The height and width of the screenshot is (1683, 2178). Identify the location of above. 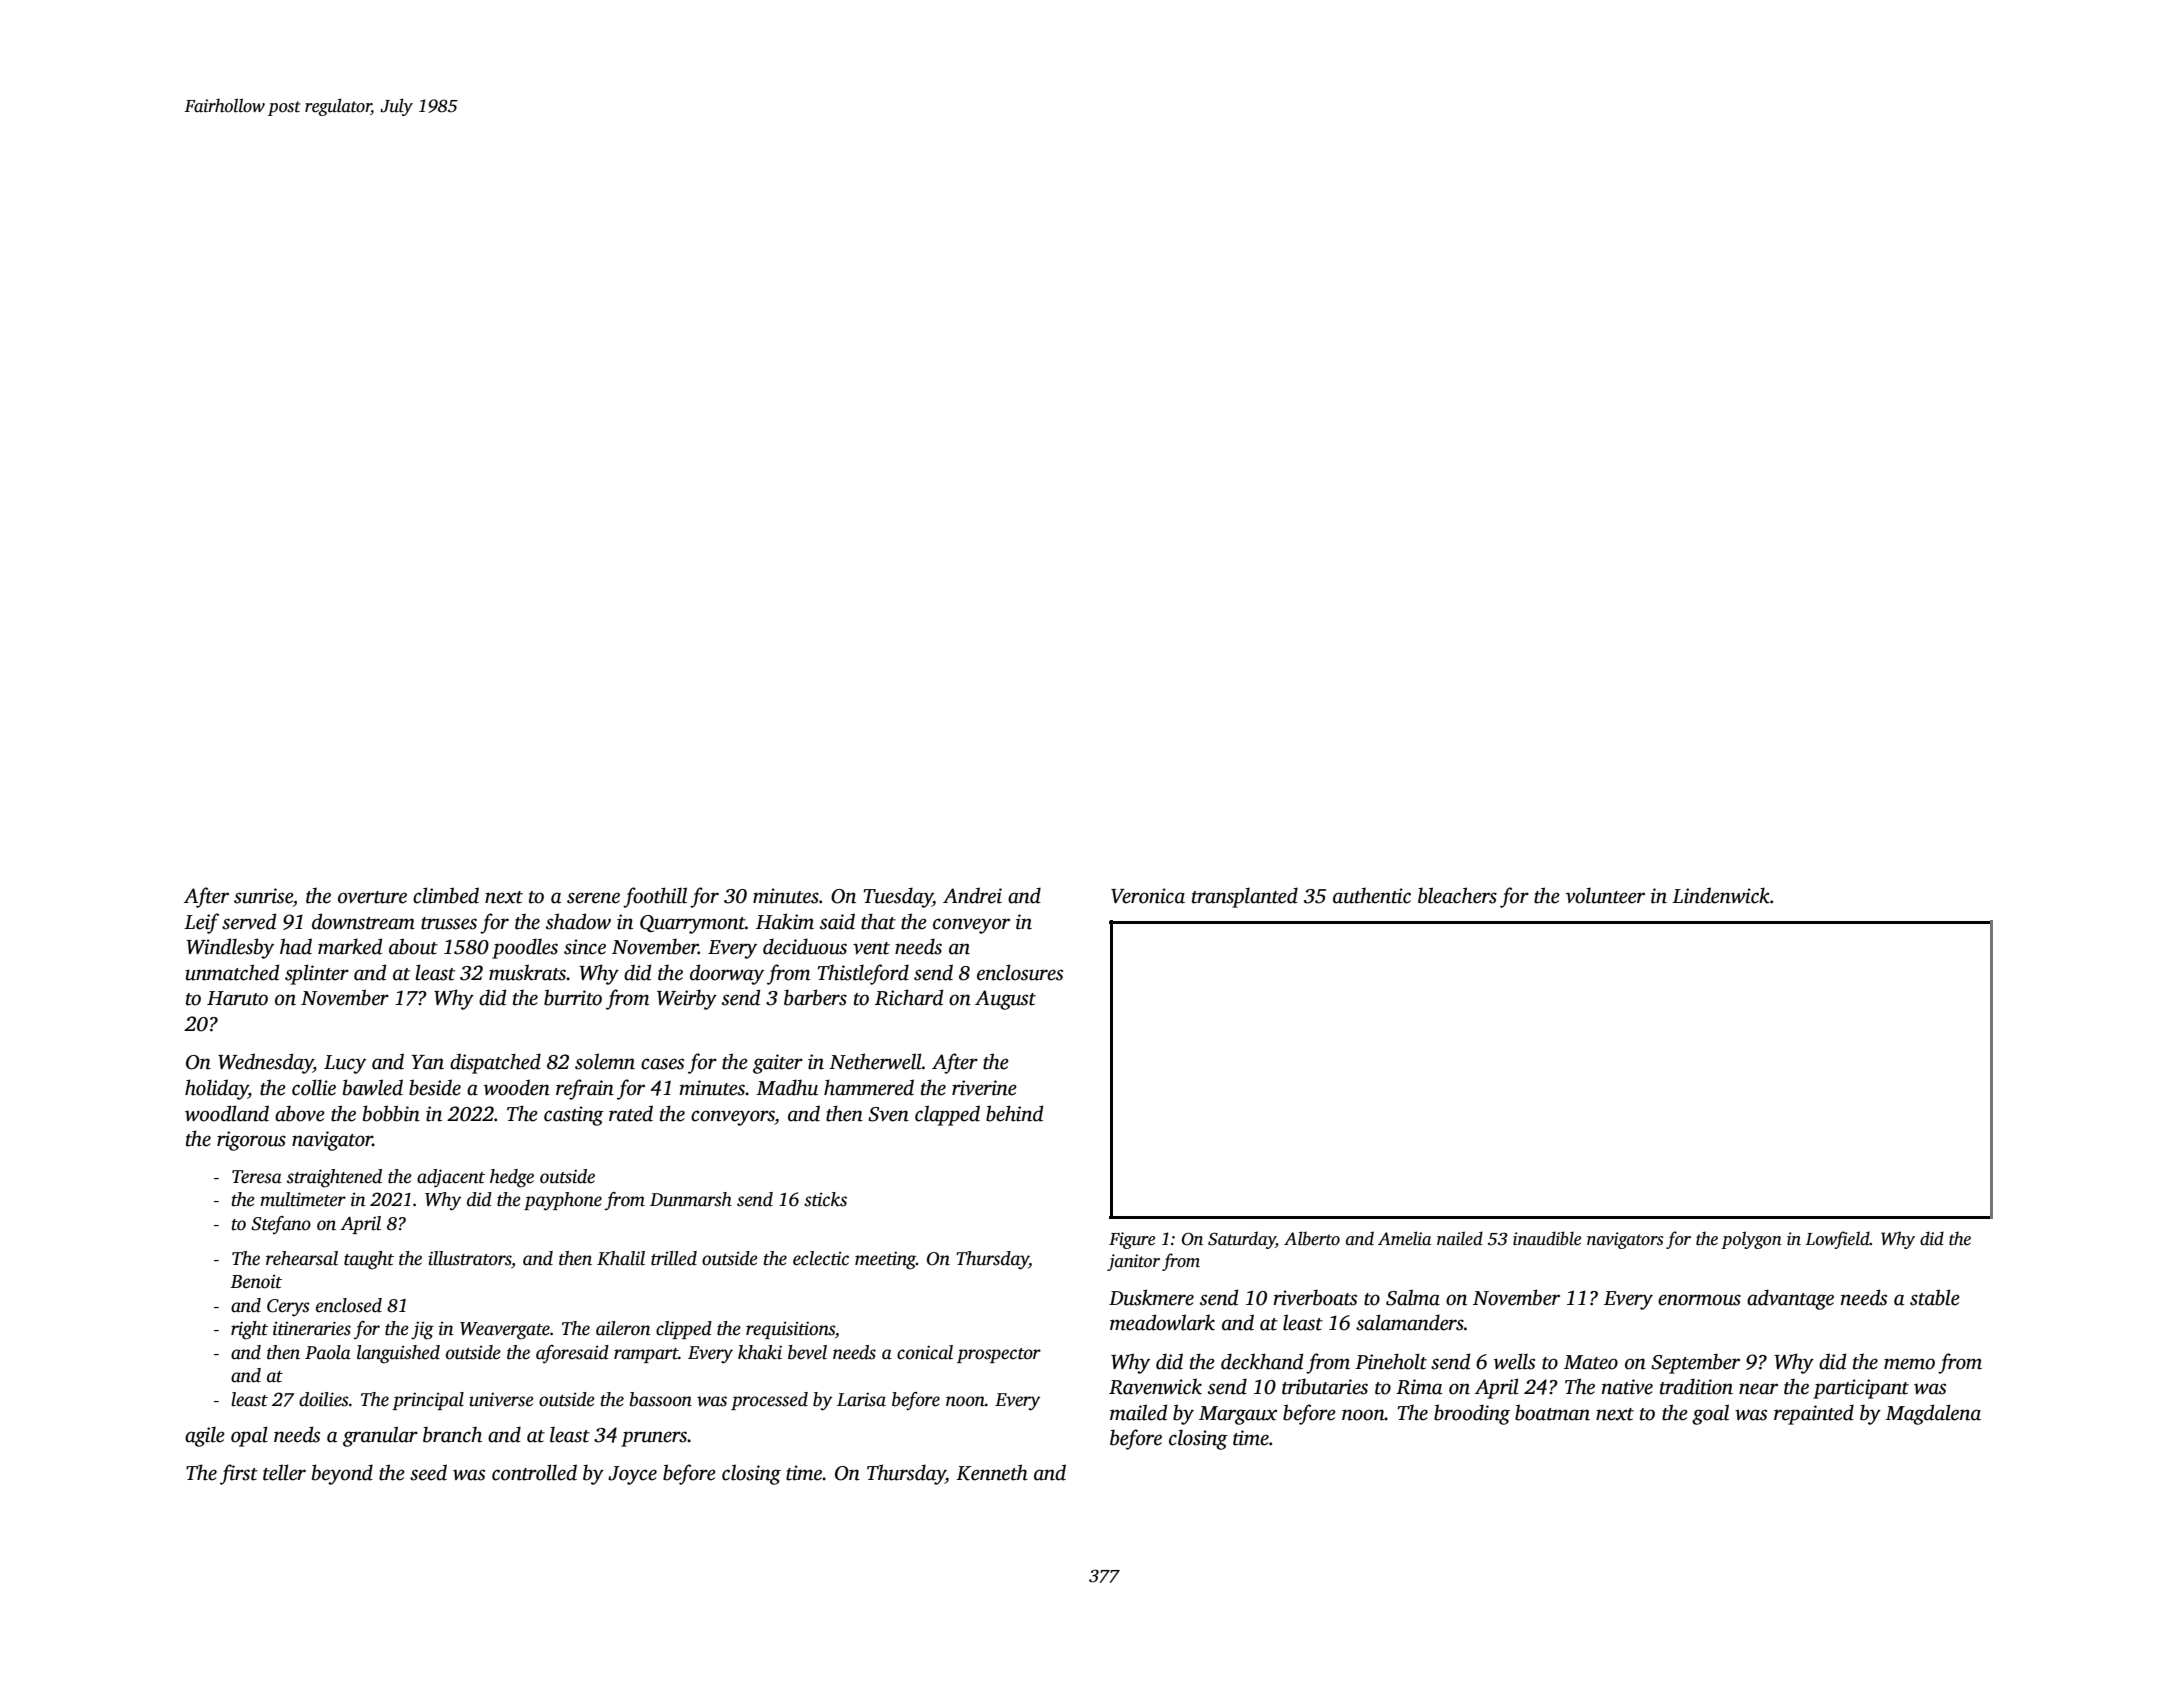
(300, 1113).
